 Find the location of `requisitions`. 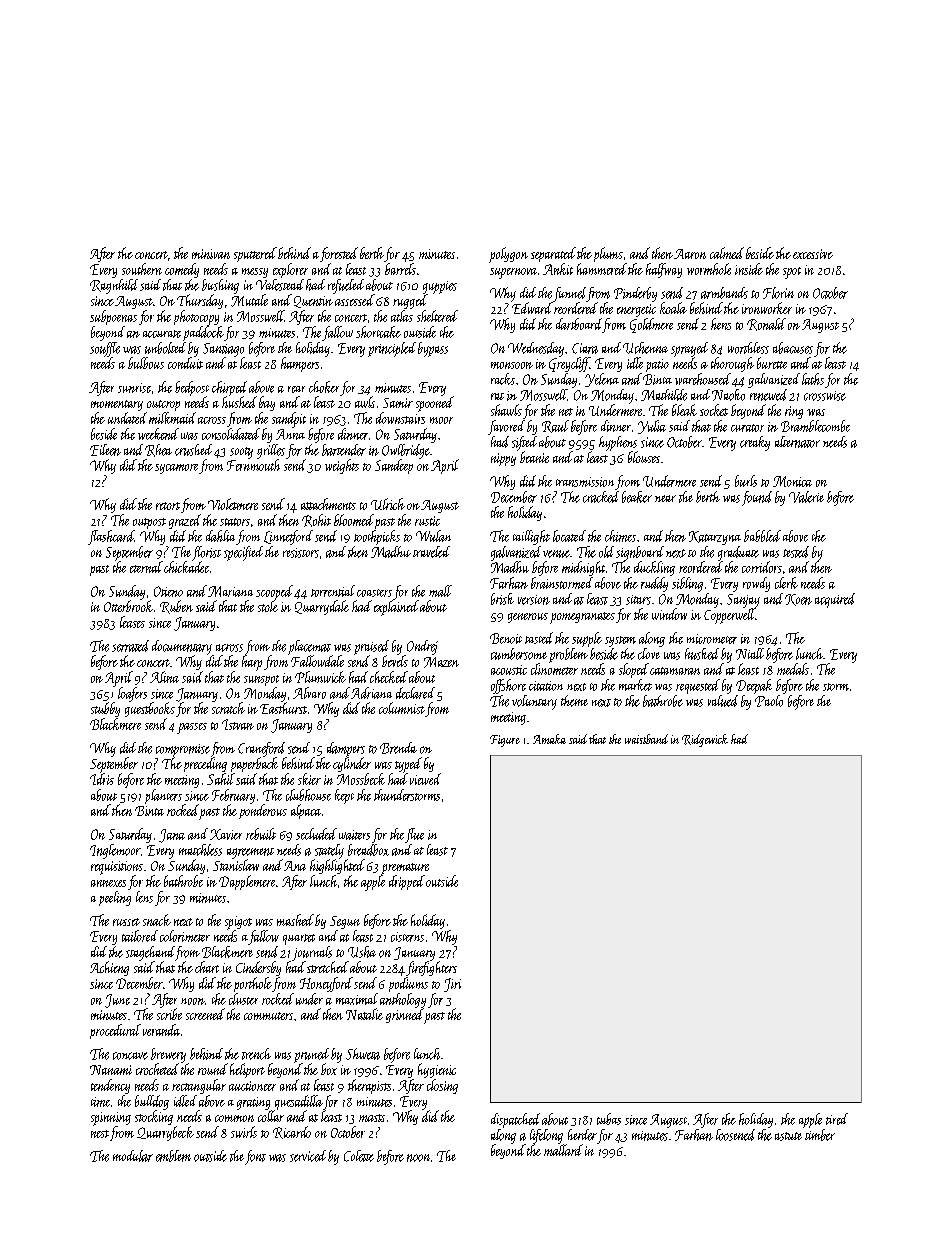

requisitions is located at coordinates (117, 868).
